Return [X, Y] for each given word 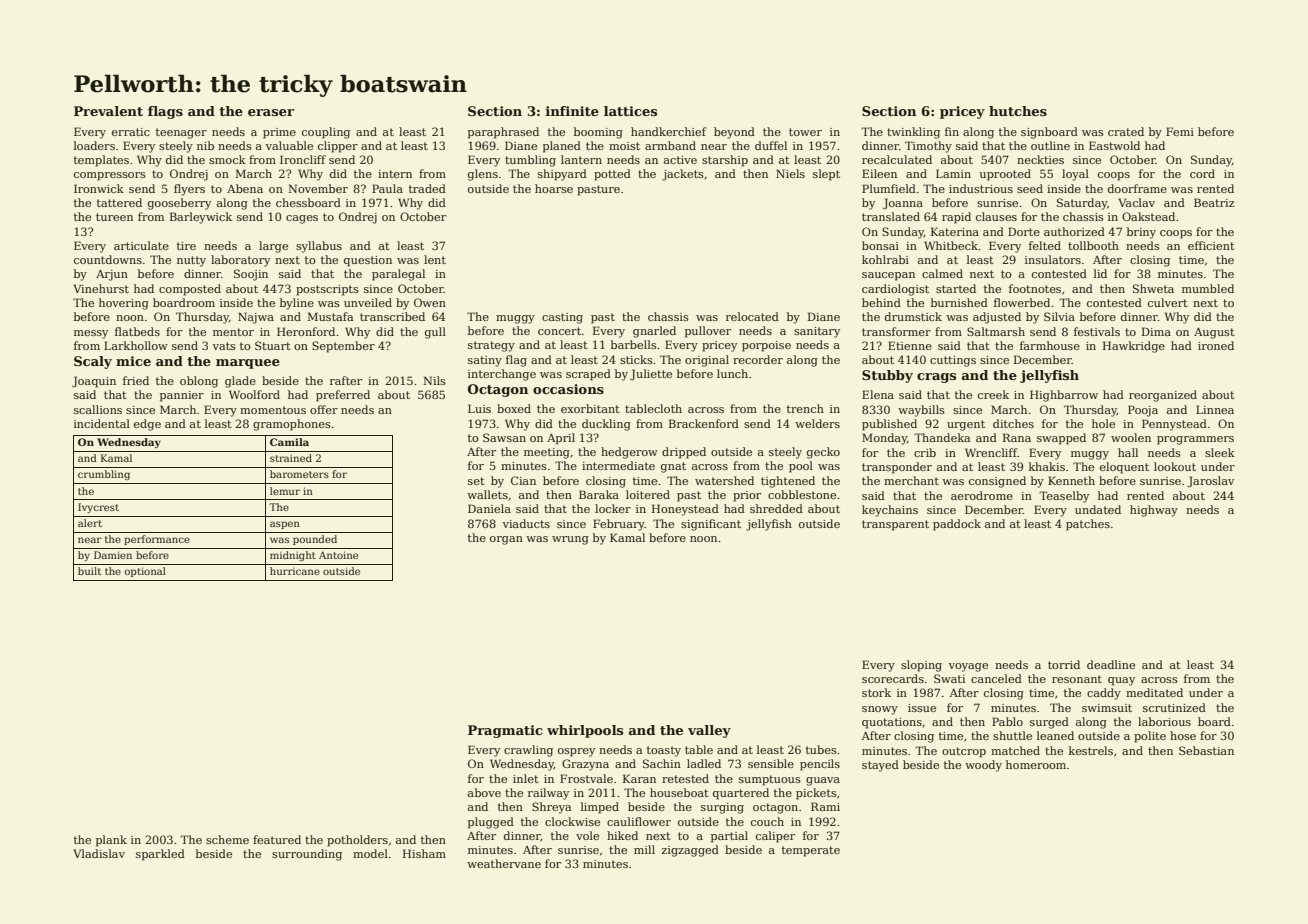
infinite [572, 111]
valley [709, 731]
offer [324, 409]
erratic [131, 132]
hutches [1018, 111]
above [484, 792]
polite [1150, 737]
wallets [487, 494]
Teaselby [1064, 497]
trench [805, 408]
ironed [1216, 345]
